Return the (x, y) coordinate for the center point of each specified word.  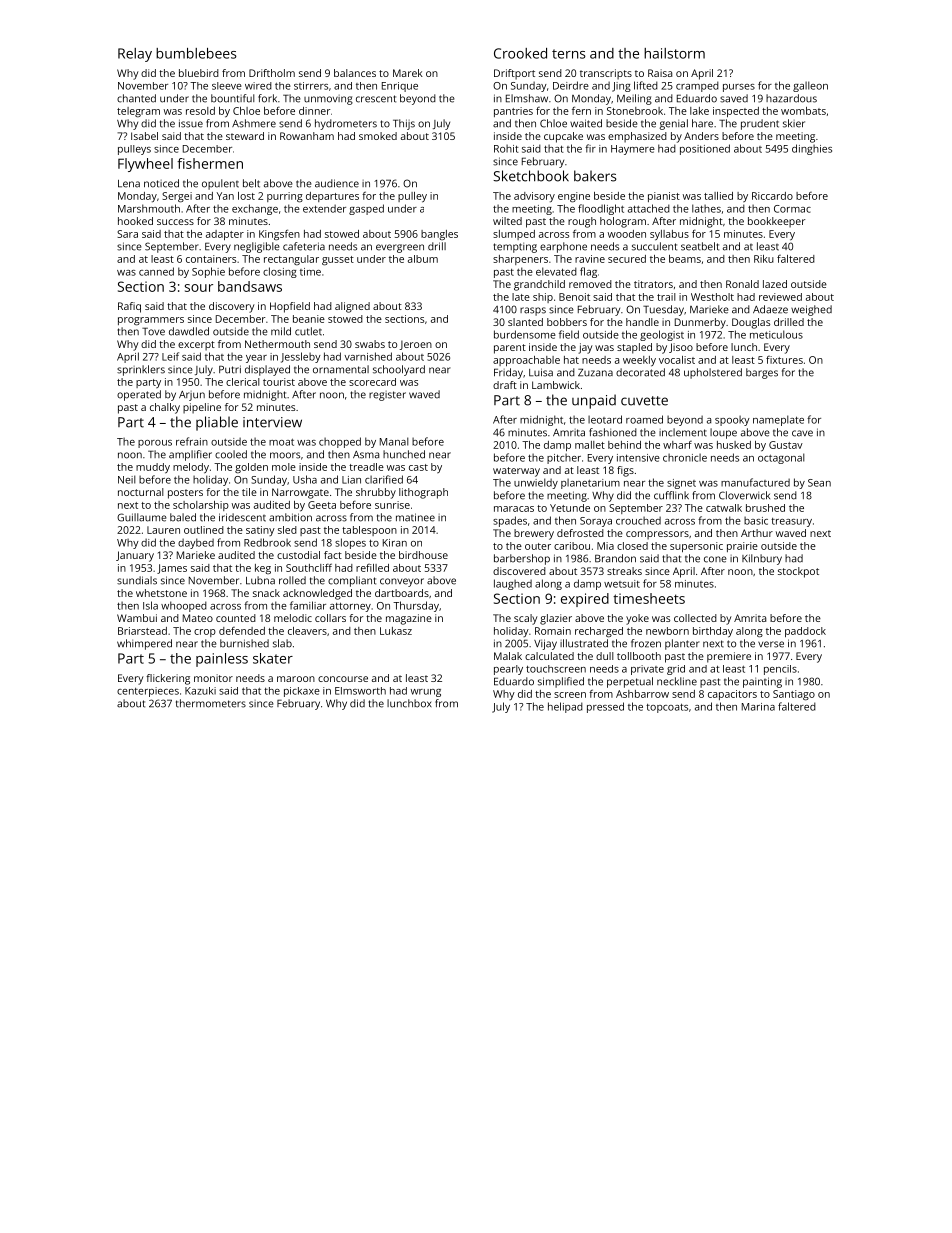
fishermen (210, 163)
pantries (513, 112)
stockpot (798, 572)
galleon (810, 86)
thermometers (211, 703)
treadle (366, 467)
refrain (192, 441)
